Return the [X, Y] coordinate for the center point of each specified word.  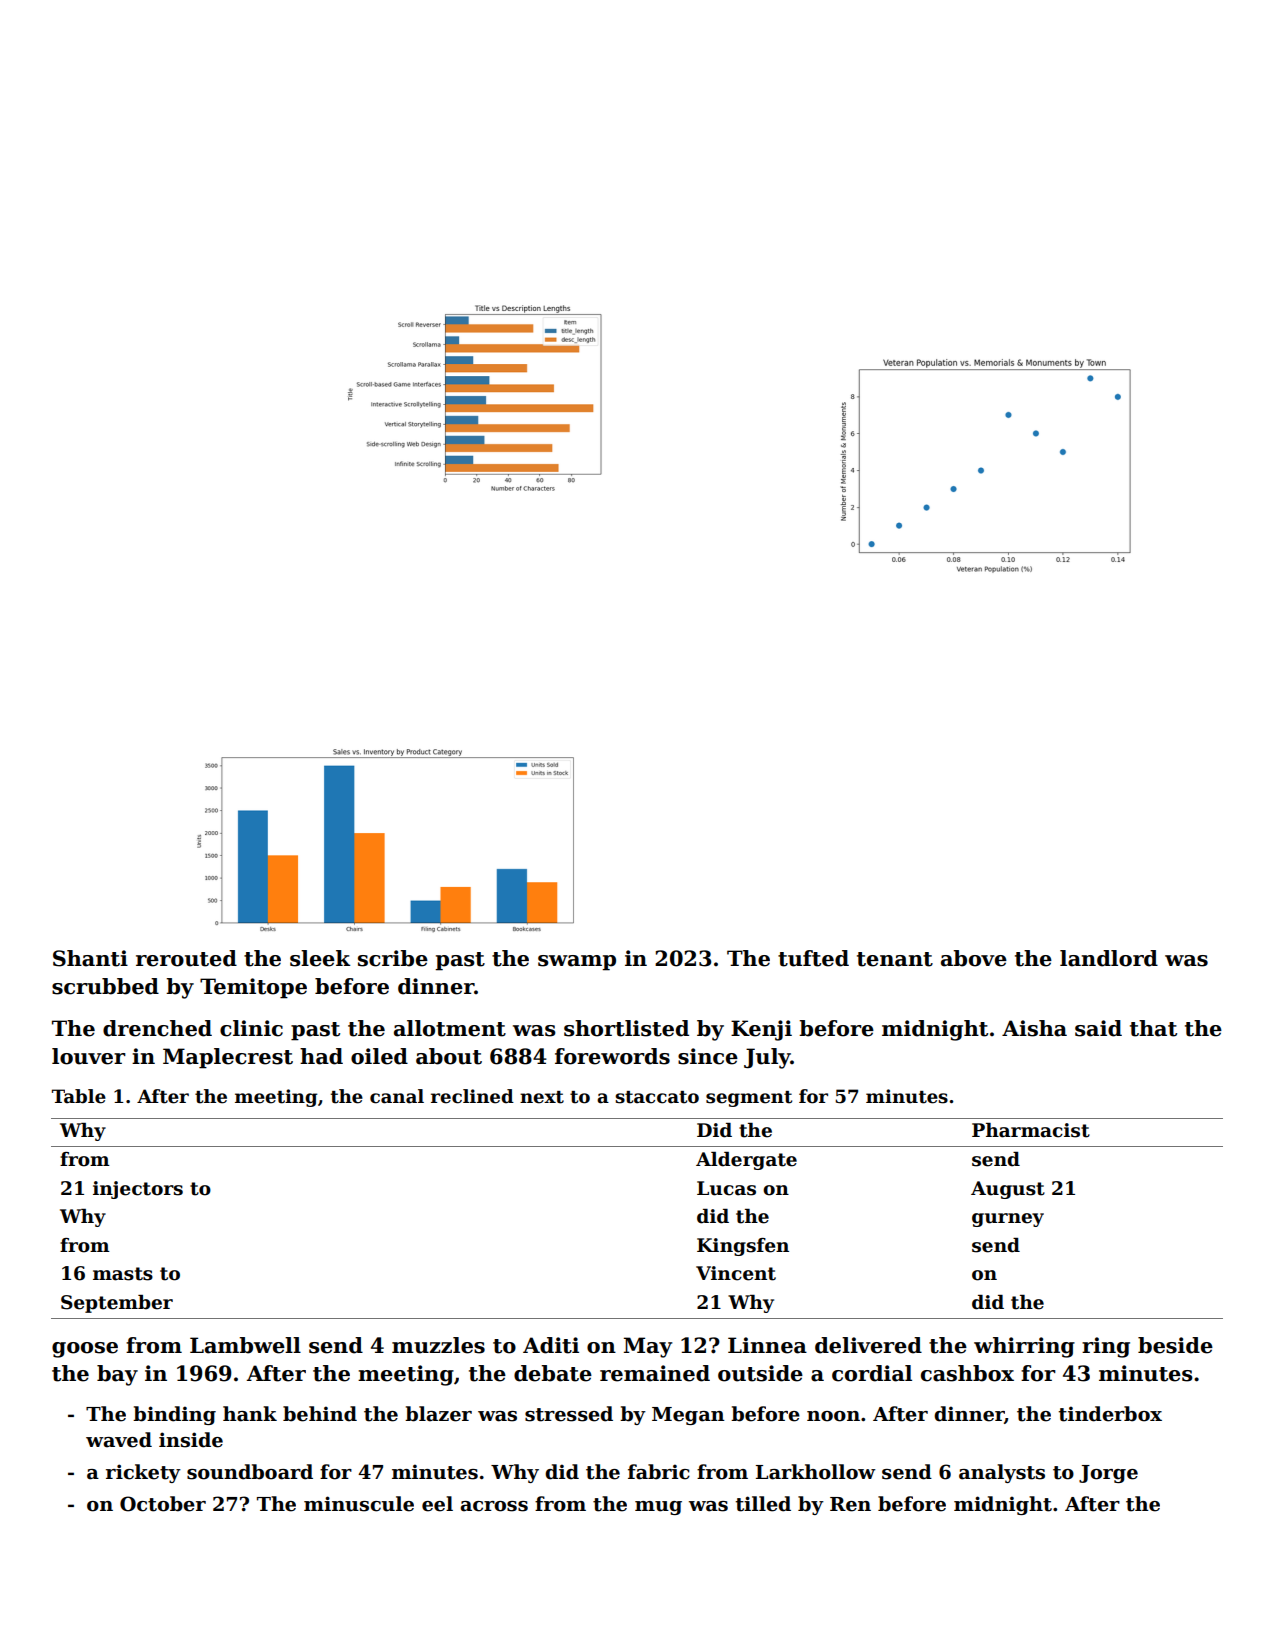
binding [174, 1415]
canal [397, 1096]
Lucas [726, 1188]
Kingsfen [743, 1247]
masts [123, 1274]
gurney [1008, 1220]
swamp [577, 963]
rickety [143, 1473]
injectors [138, 1190]
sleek [320, 958]
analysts [1002, 1473]
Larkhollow [816, 1472]
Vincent [736, 1273]
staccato [657, 1097]
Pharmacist [1031, 1130]
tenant [895, 959]
